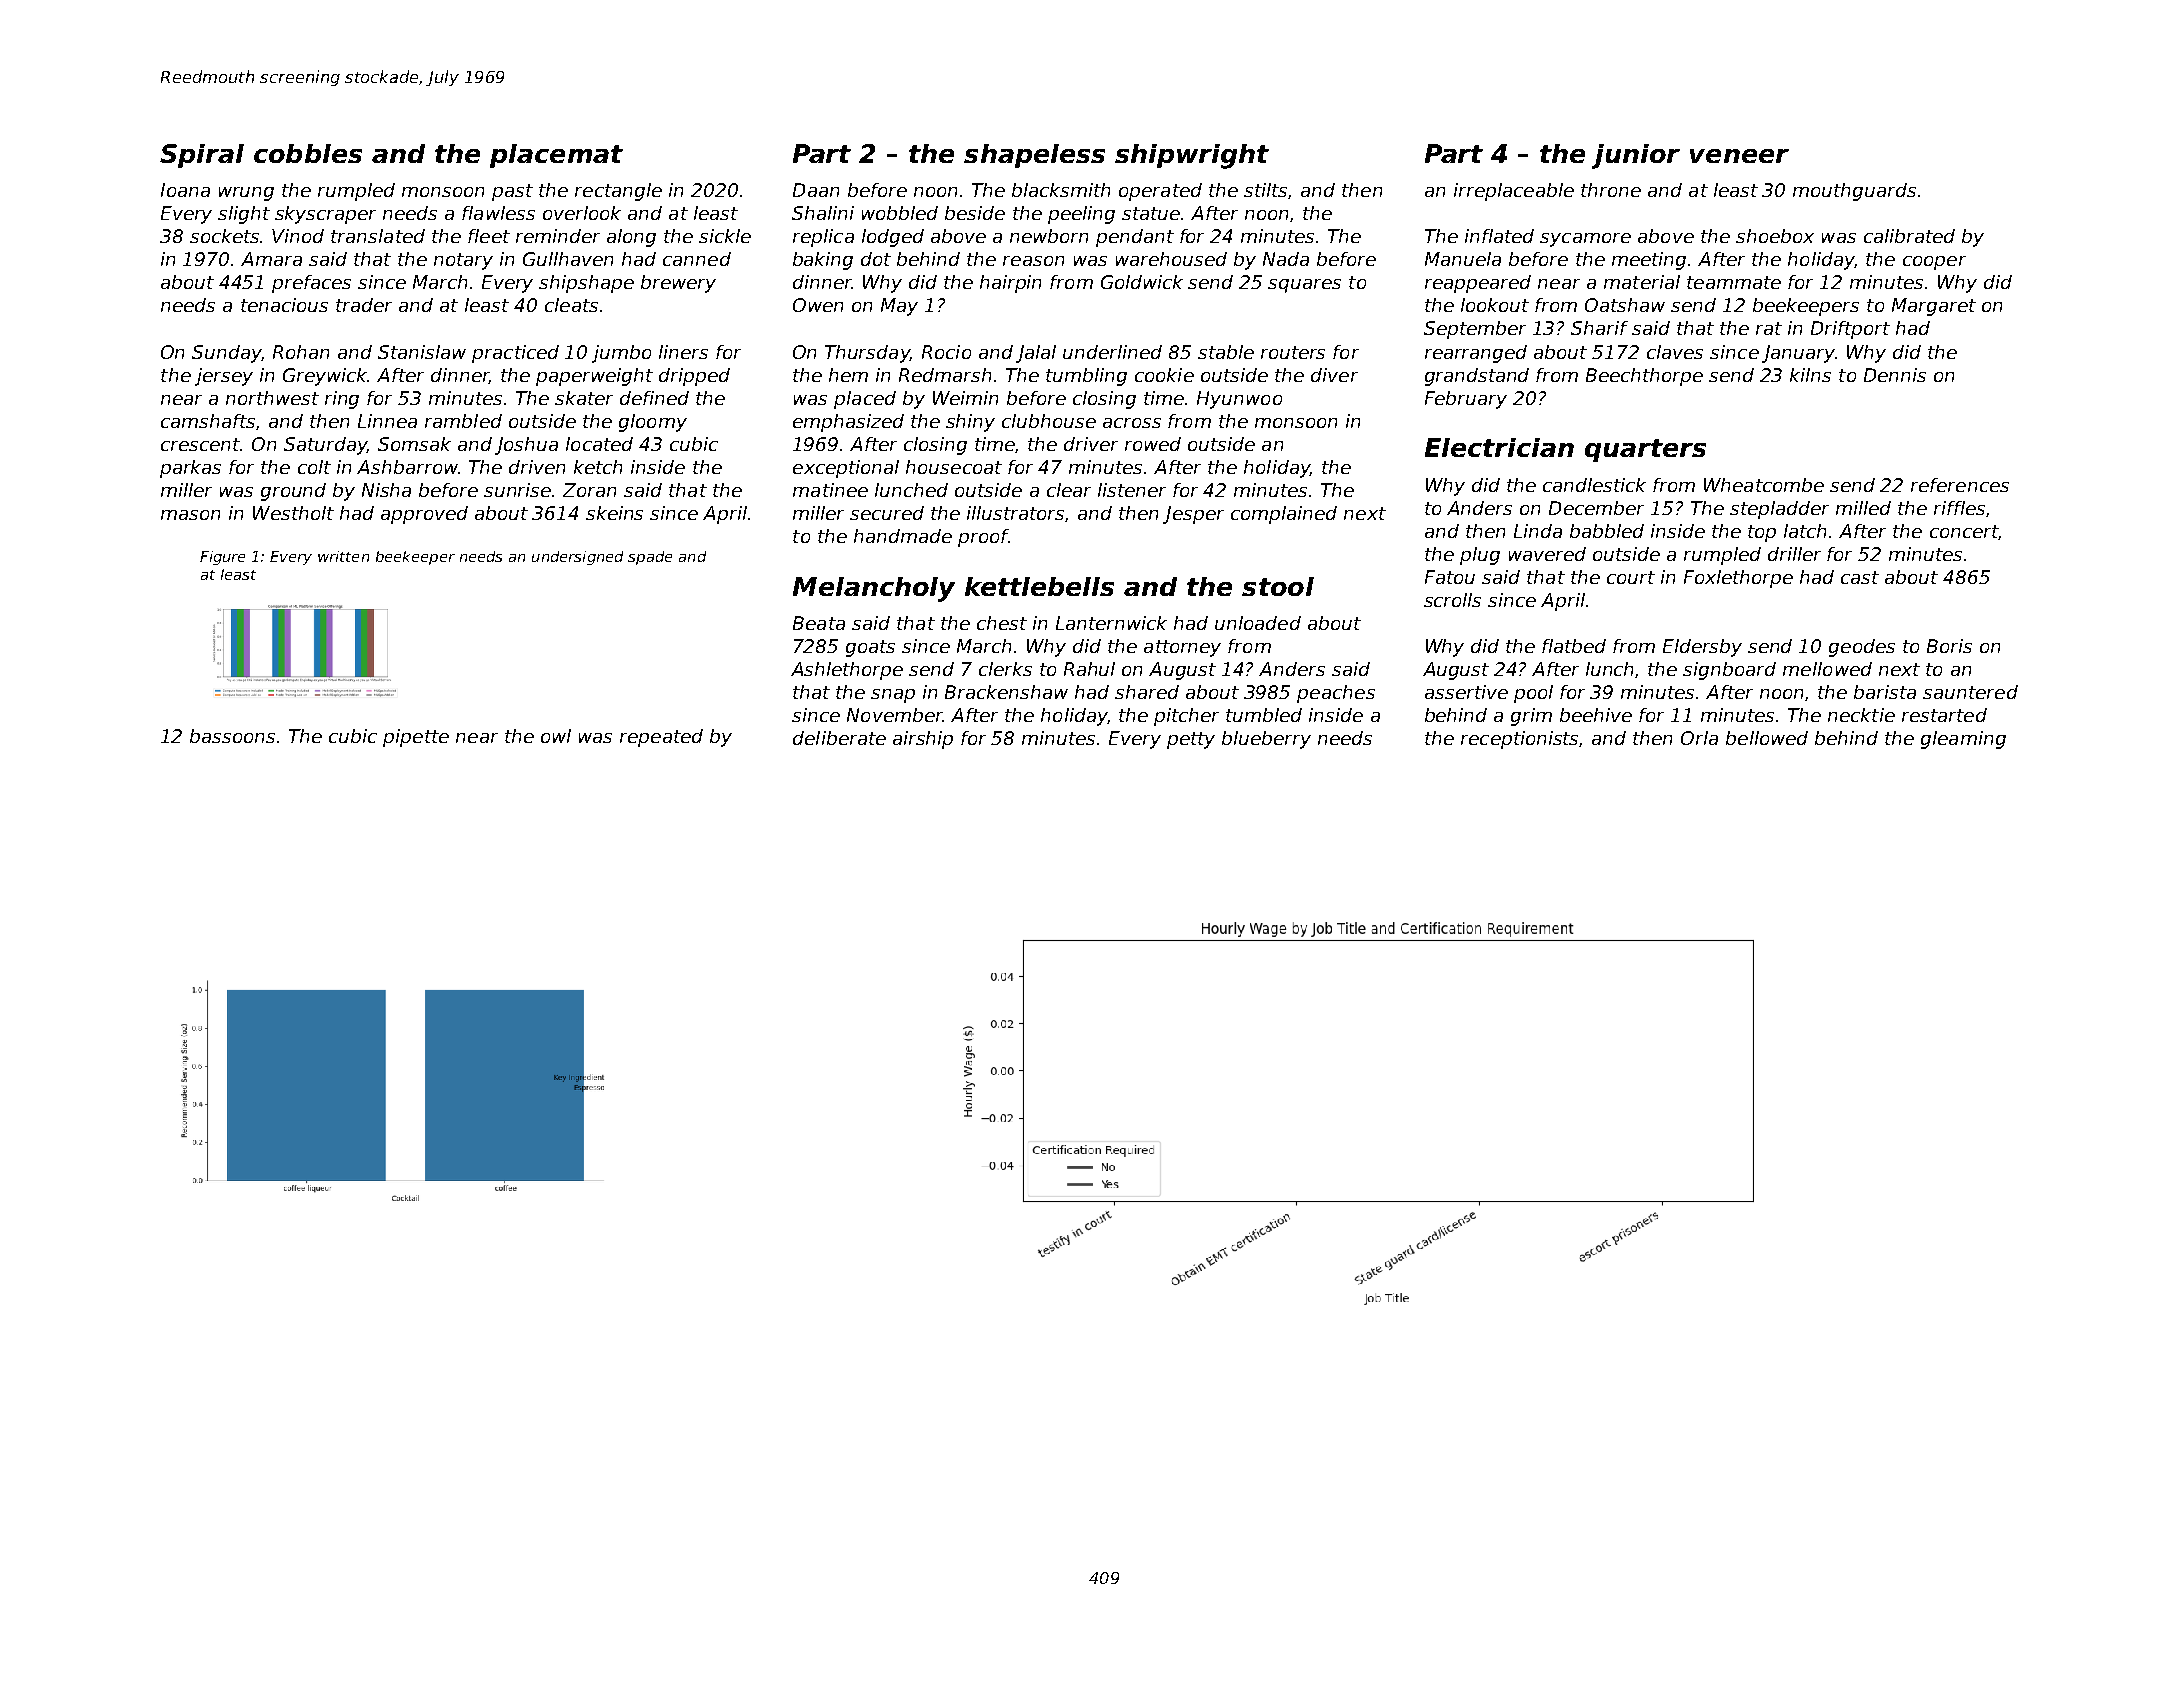 This page has width=2178, height=1683. What do you see at coordinates (1611, 190) in the page?
I see `throne` at bounding box center [1611, 190].
